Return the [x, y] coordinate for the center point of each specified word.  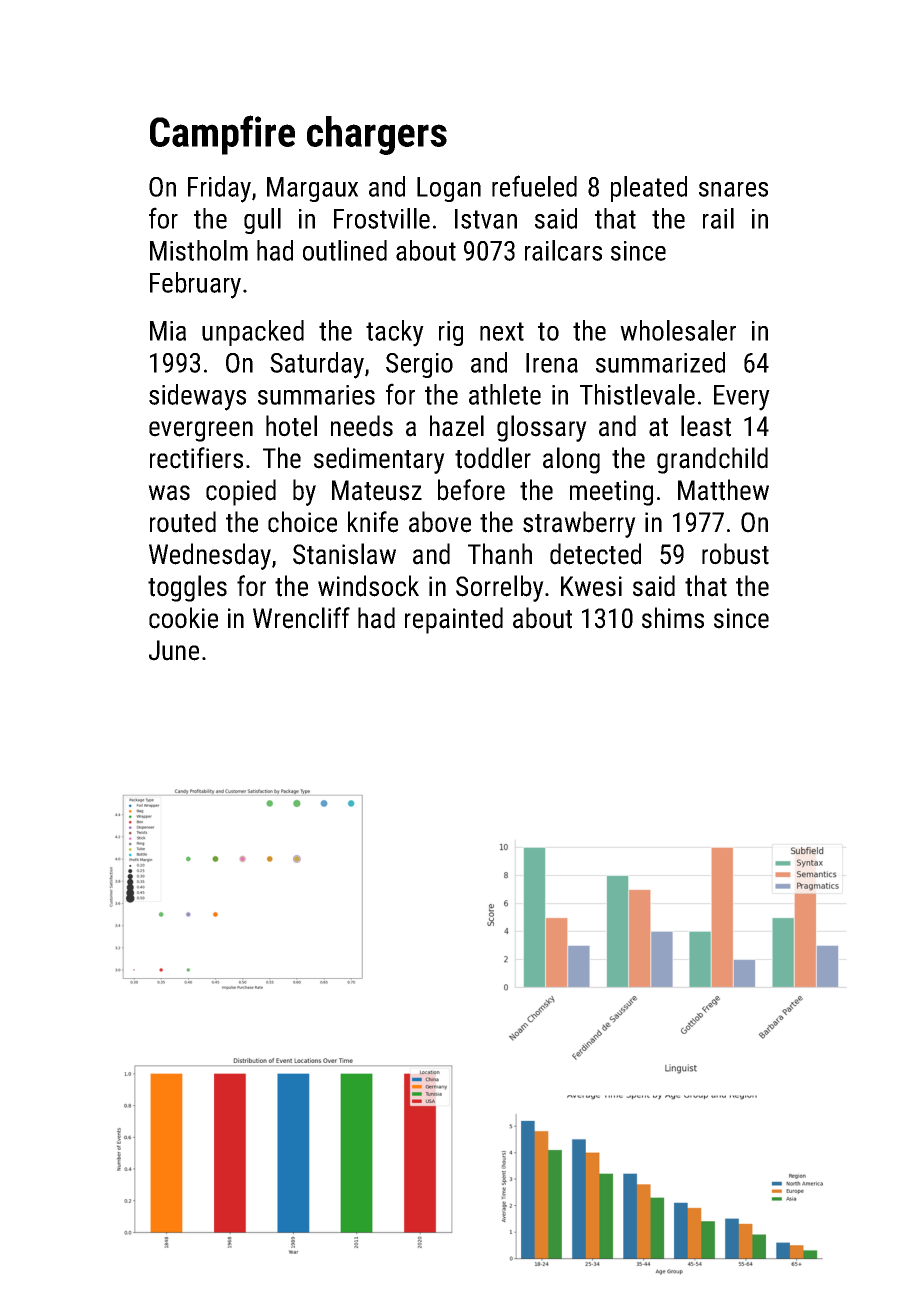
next [502, 331]
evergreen [201, 431]
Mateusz [377, 490]
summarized [660, 362]
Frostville [382, 218]
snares [733, 189]
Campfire [222, 135]
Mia [168, 331]
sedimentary [379, 460]
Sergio [419, 365]
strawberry [579, 524]
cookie [183, 618]
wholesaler [678, 330]
